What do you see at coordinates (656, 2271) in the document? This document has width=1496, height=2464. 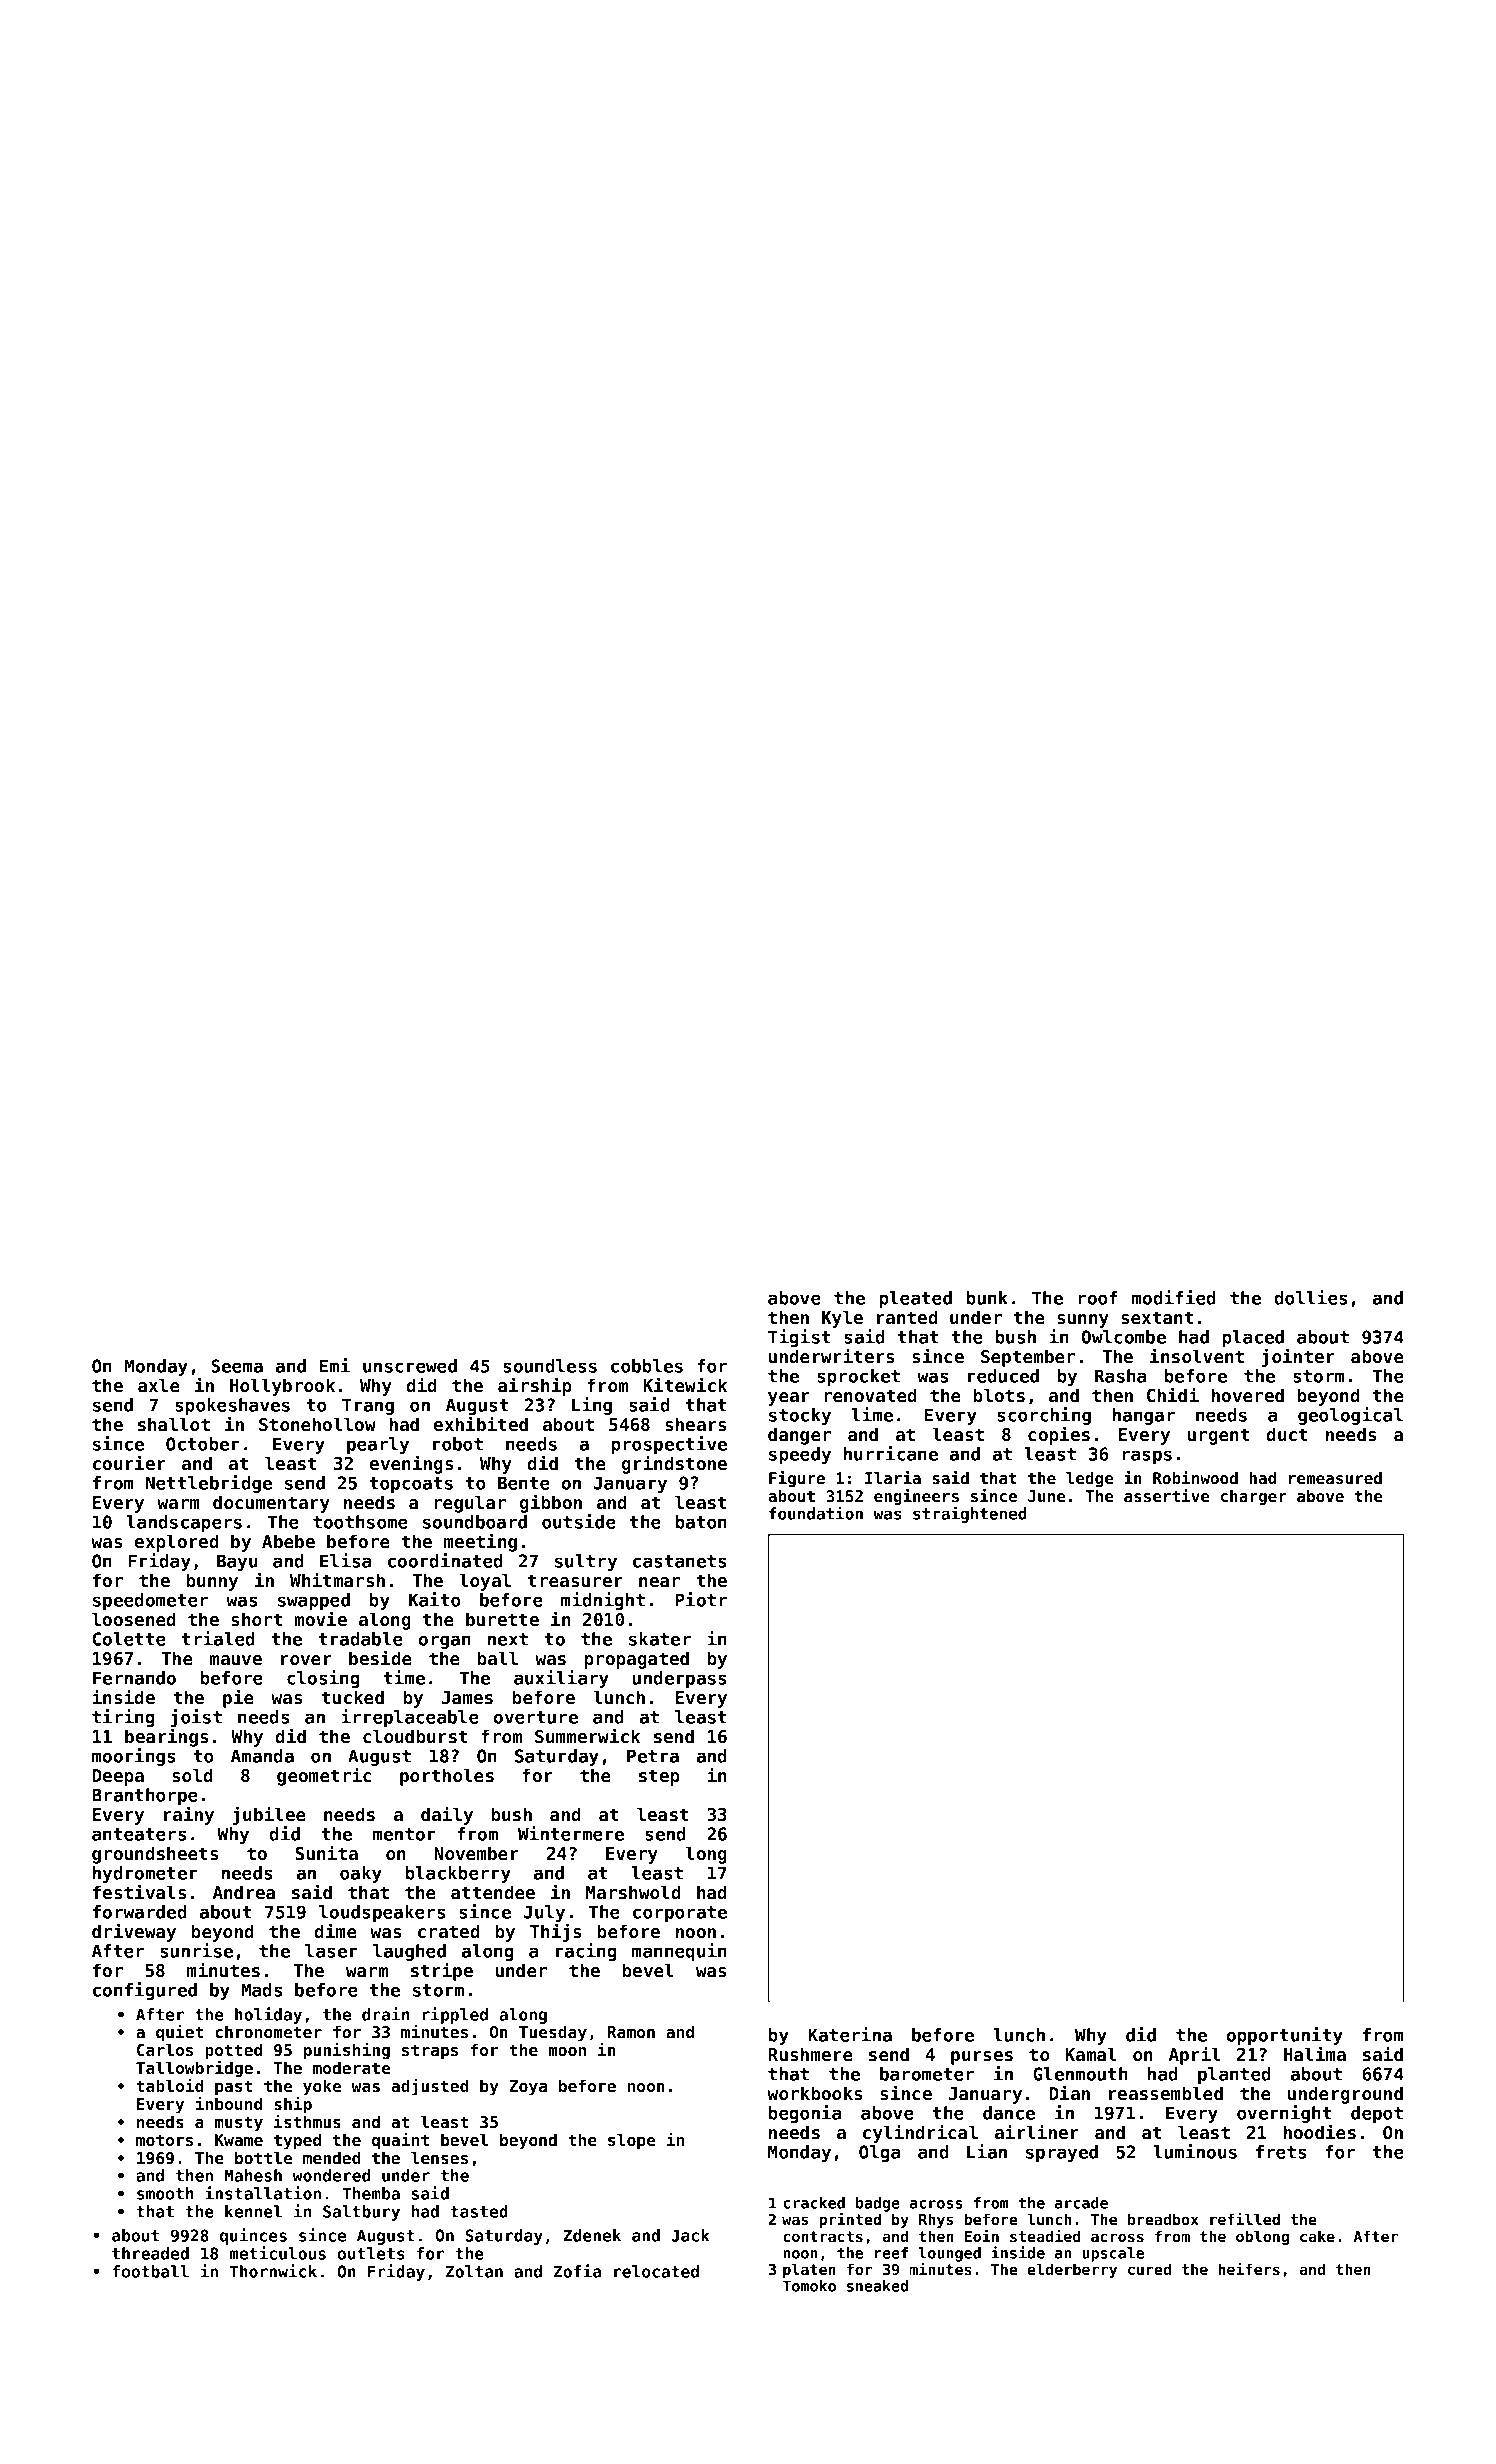 I see `relocated` at bounding box center [656, 2271].
